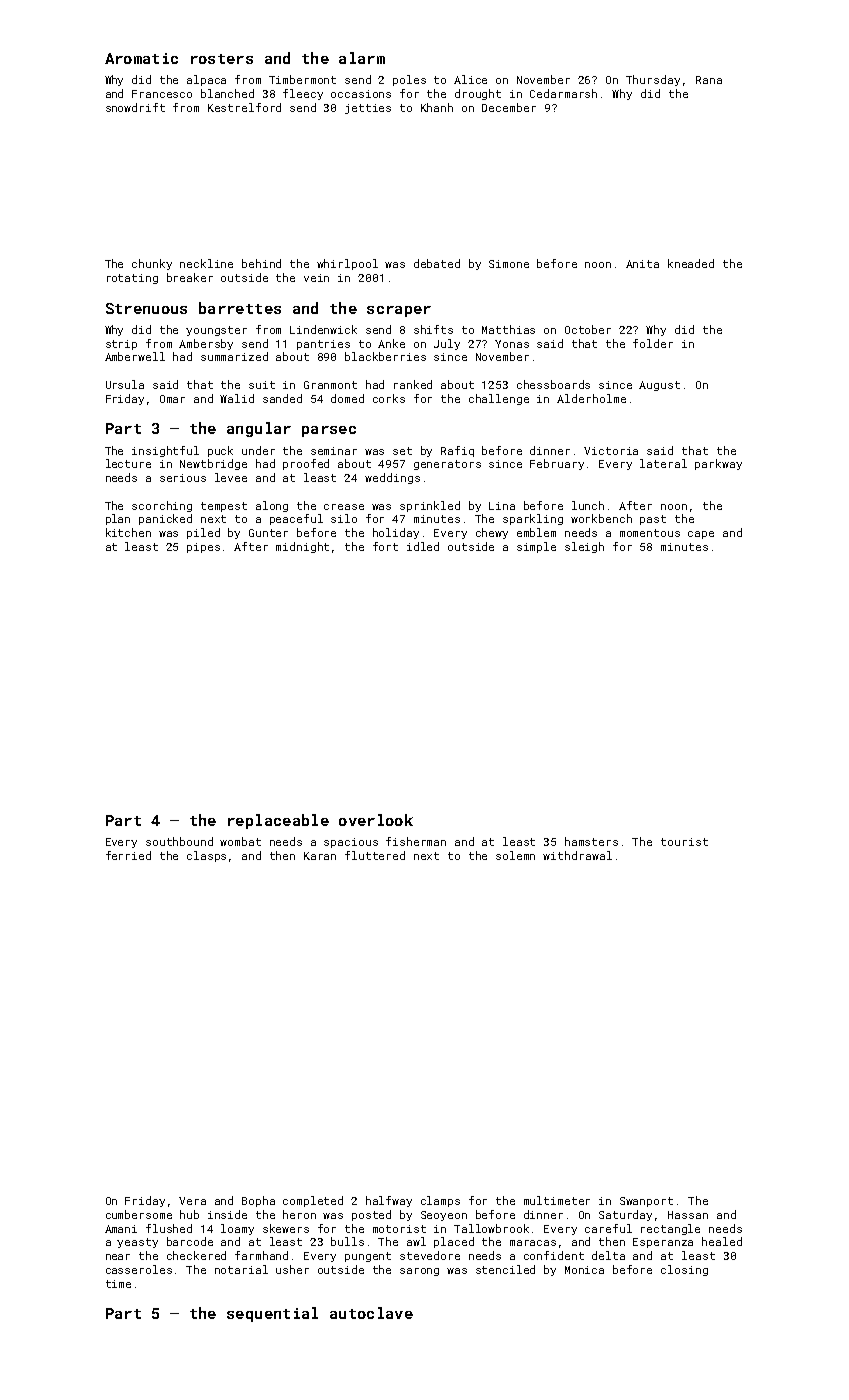  What do you see at coordinates (128, 463) in the screenshot?
I see `lecture` at bounding box center [128, 463].
